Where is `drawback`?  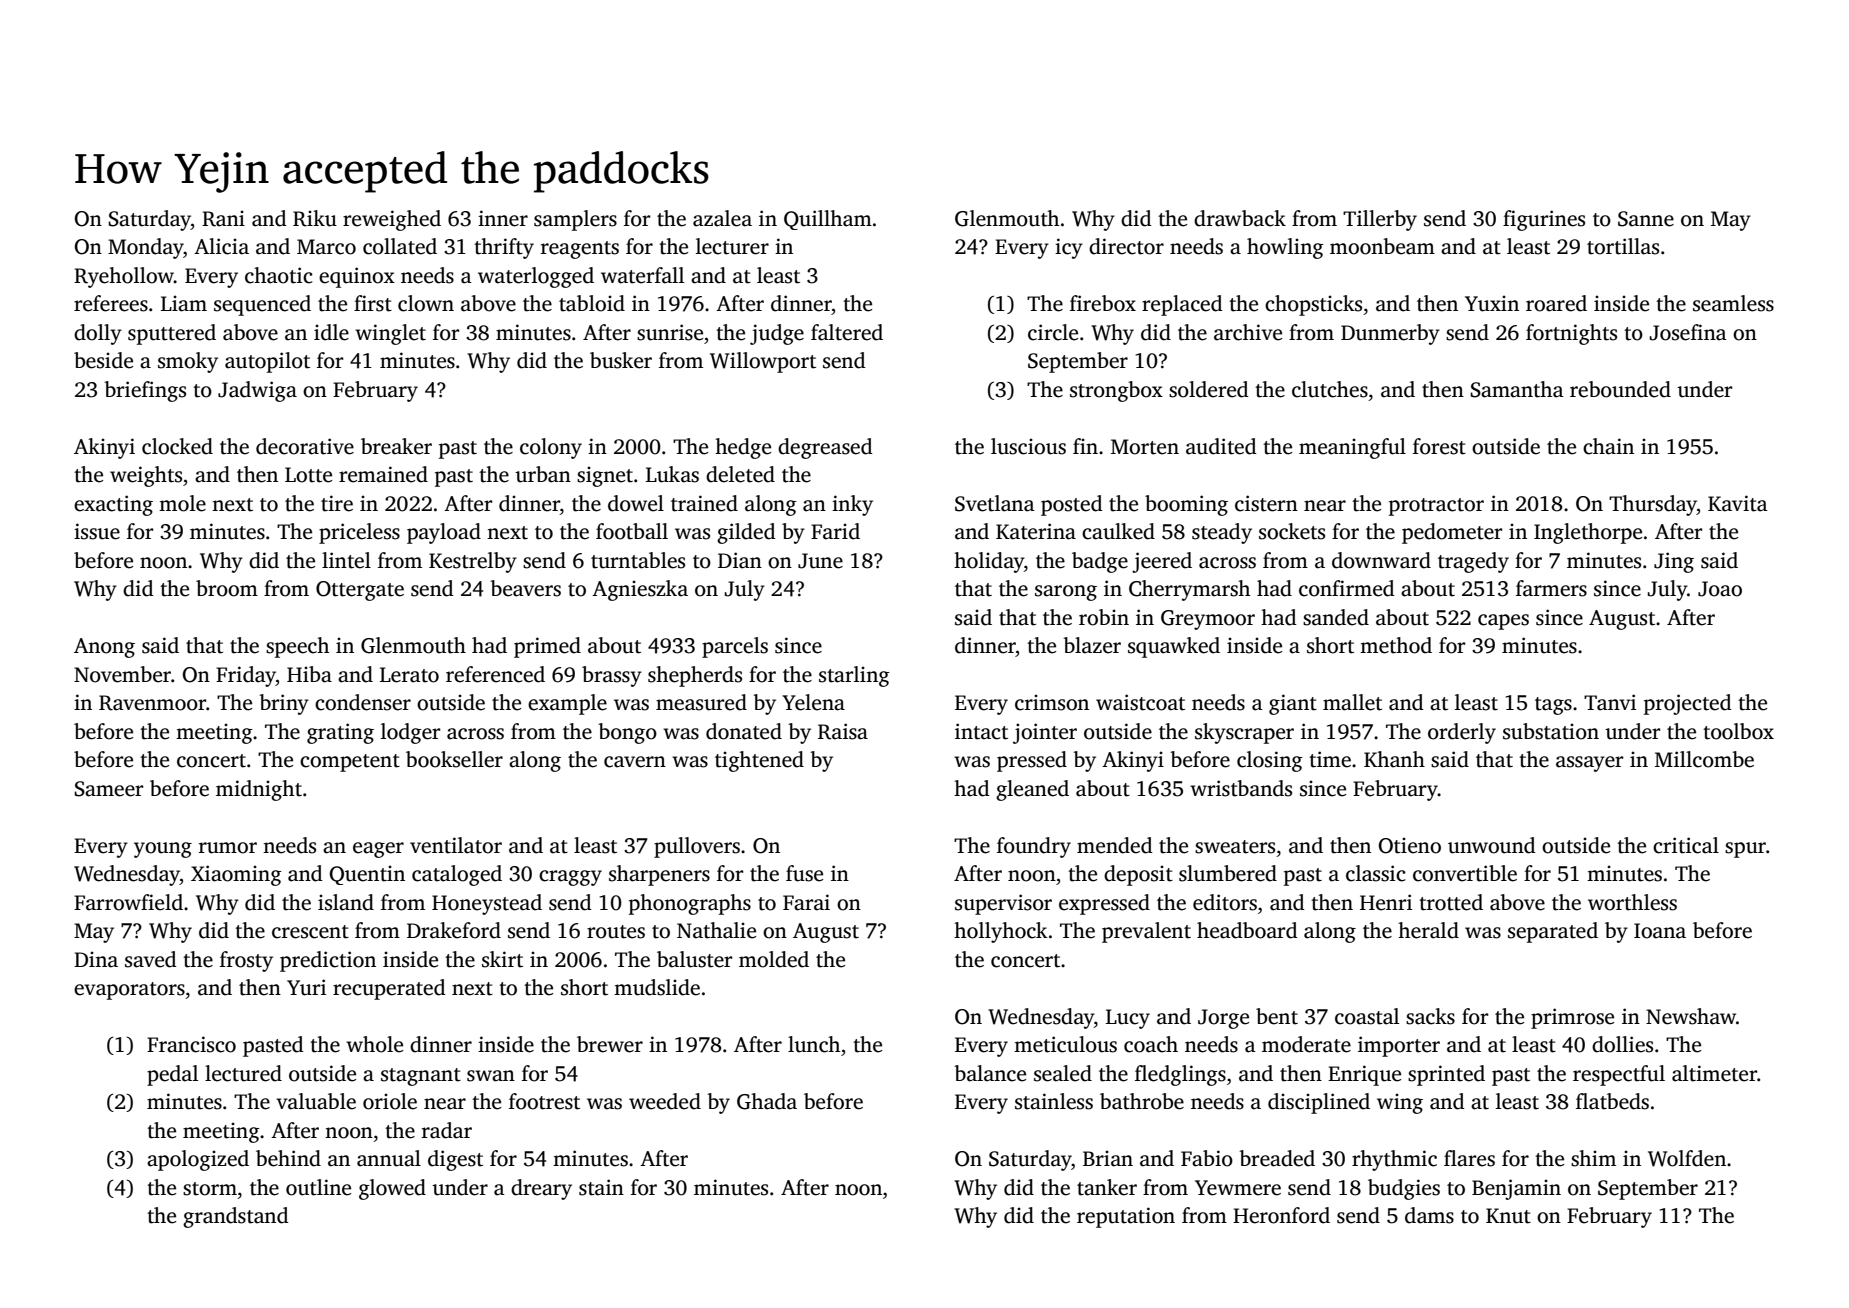
drawback is located at coordinates (1240, 218).
